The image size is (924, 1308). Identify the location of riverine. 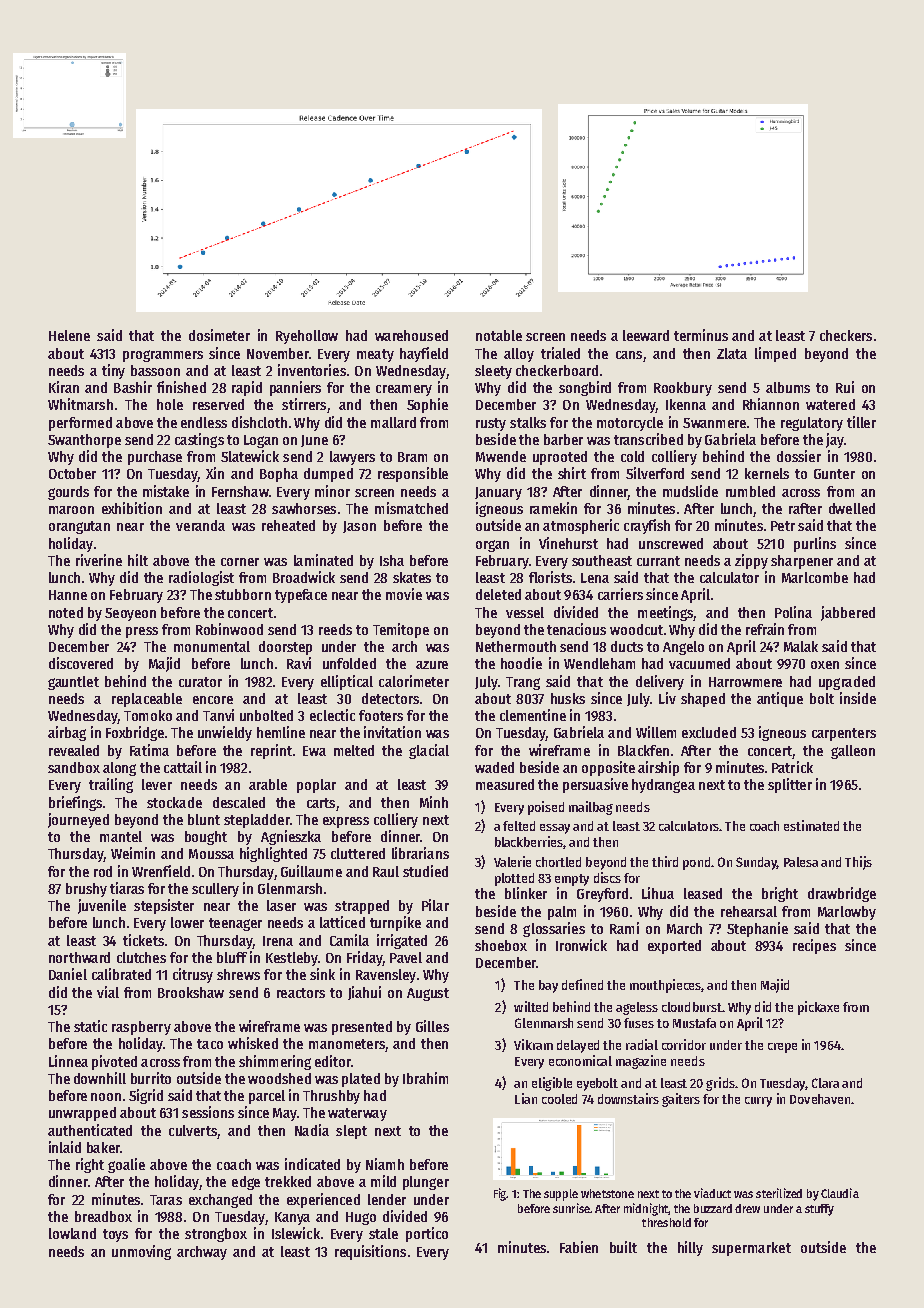
(99, 560).
